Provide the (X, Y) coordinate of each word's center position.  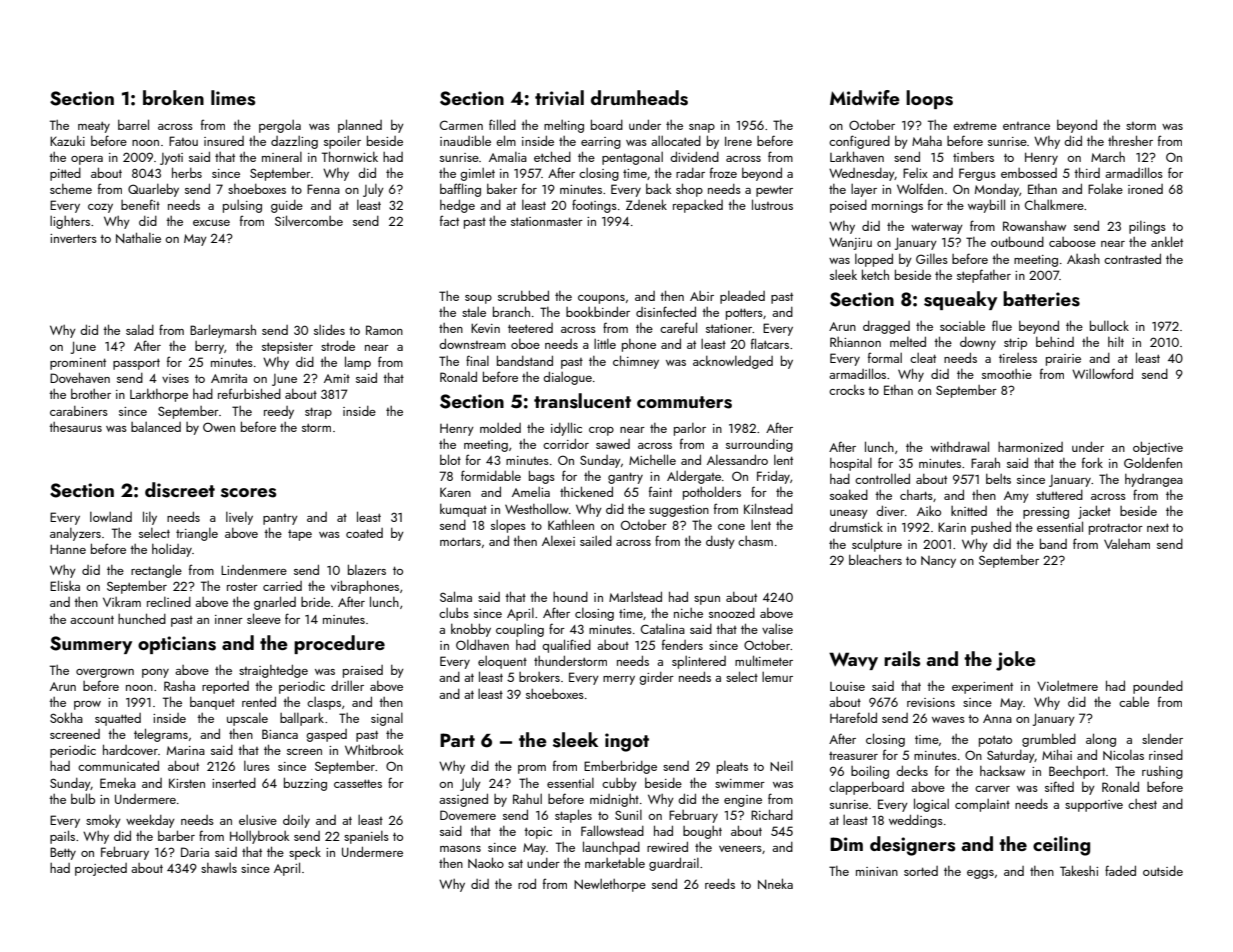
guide (287, 206)
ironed (1145, 189)
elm (506, 140)
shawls (219, 868)
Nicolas (1123, 755)
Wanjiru (850, 243)
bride (315, 601)
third (1087, 172)
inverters (73, 238)
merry (619, 680)
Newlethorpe (610, 885)
